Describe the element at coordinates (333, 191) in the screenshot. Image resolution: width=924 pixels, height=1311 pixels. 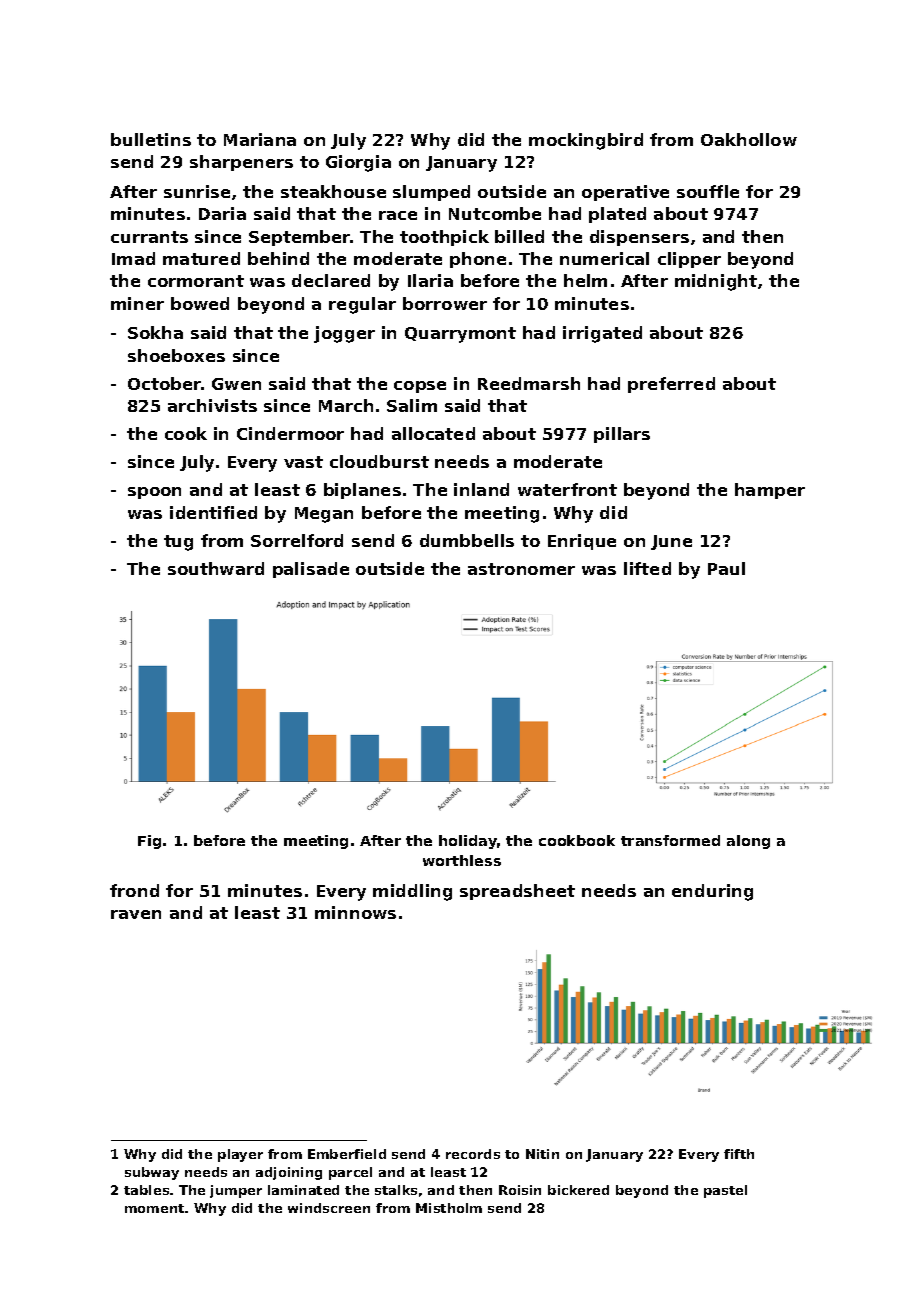
I see `steakhouse` at that location.
